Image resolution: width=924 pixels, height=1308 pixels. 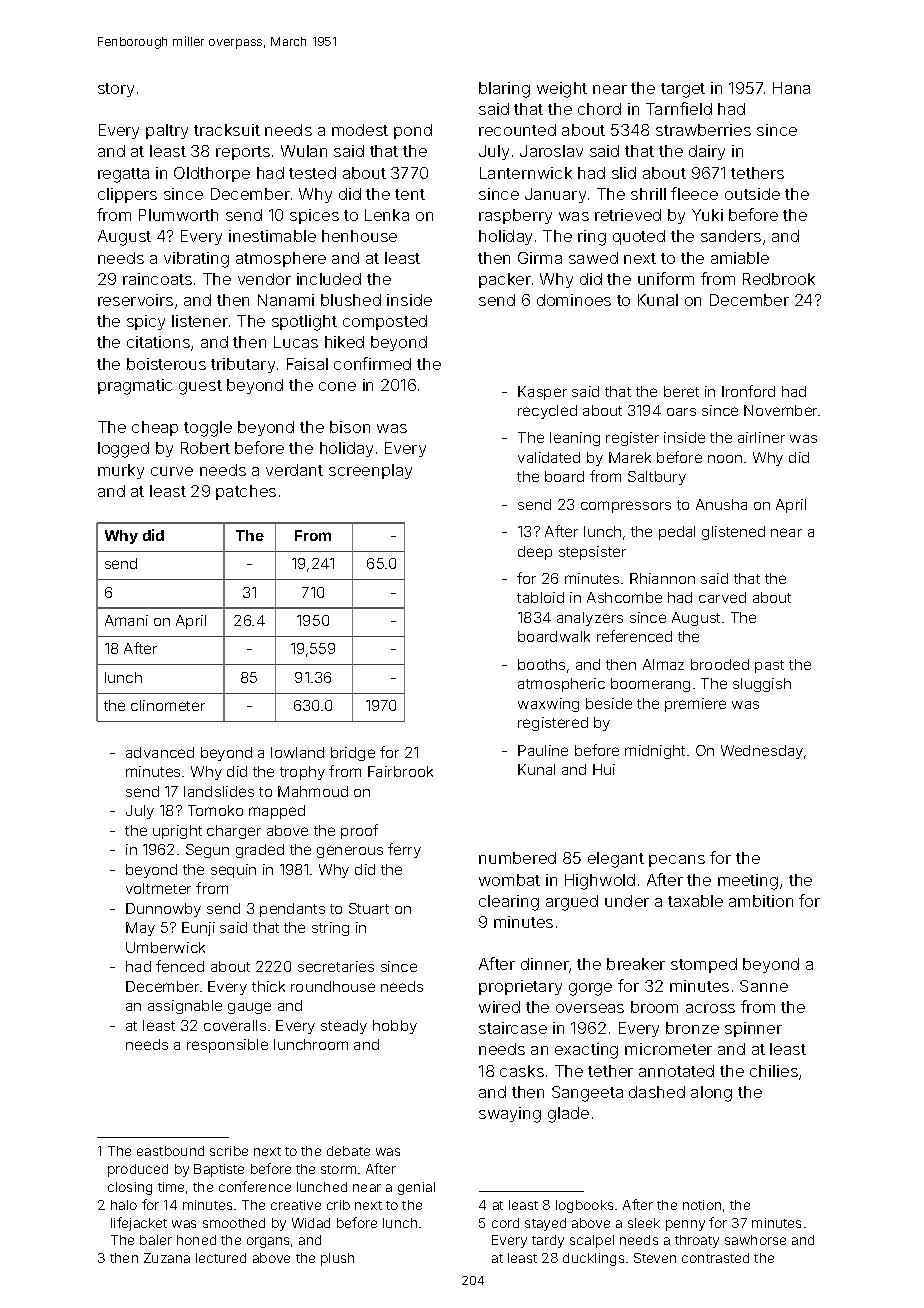 I want to click on listener, so click(x=200, y=321).
